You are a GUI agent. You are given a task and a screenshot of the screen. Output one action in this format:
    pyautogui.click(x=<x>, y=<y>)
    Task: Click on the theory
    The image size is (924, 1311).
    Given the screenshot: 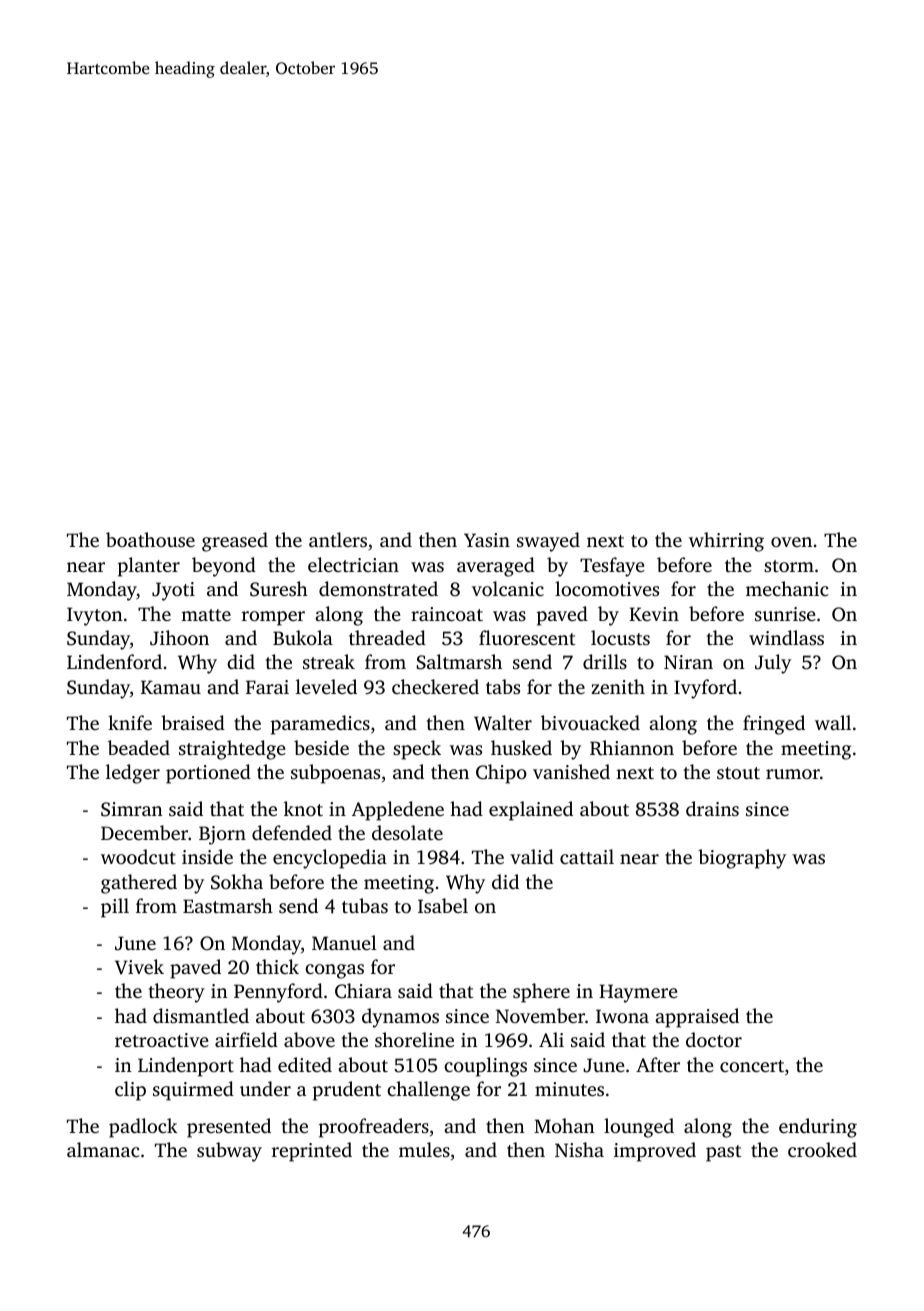 What is the action you would take?
    pyautogui.click(x=177, y=993)
